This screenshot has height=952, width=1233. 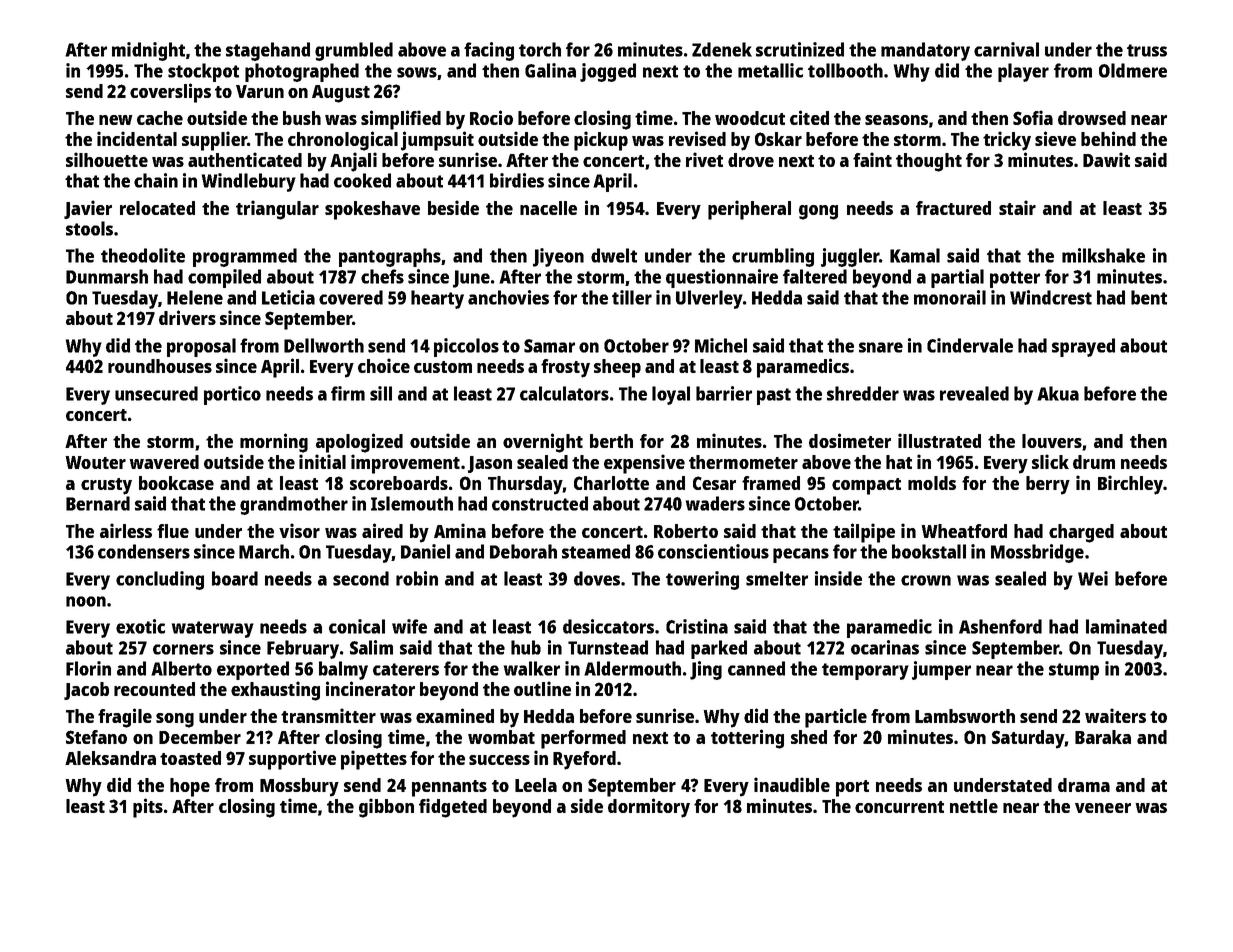 What do you see at coordinates (1052, 441) in the screenshot?
I see `louvers` at bounding box center [1052, 441].
